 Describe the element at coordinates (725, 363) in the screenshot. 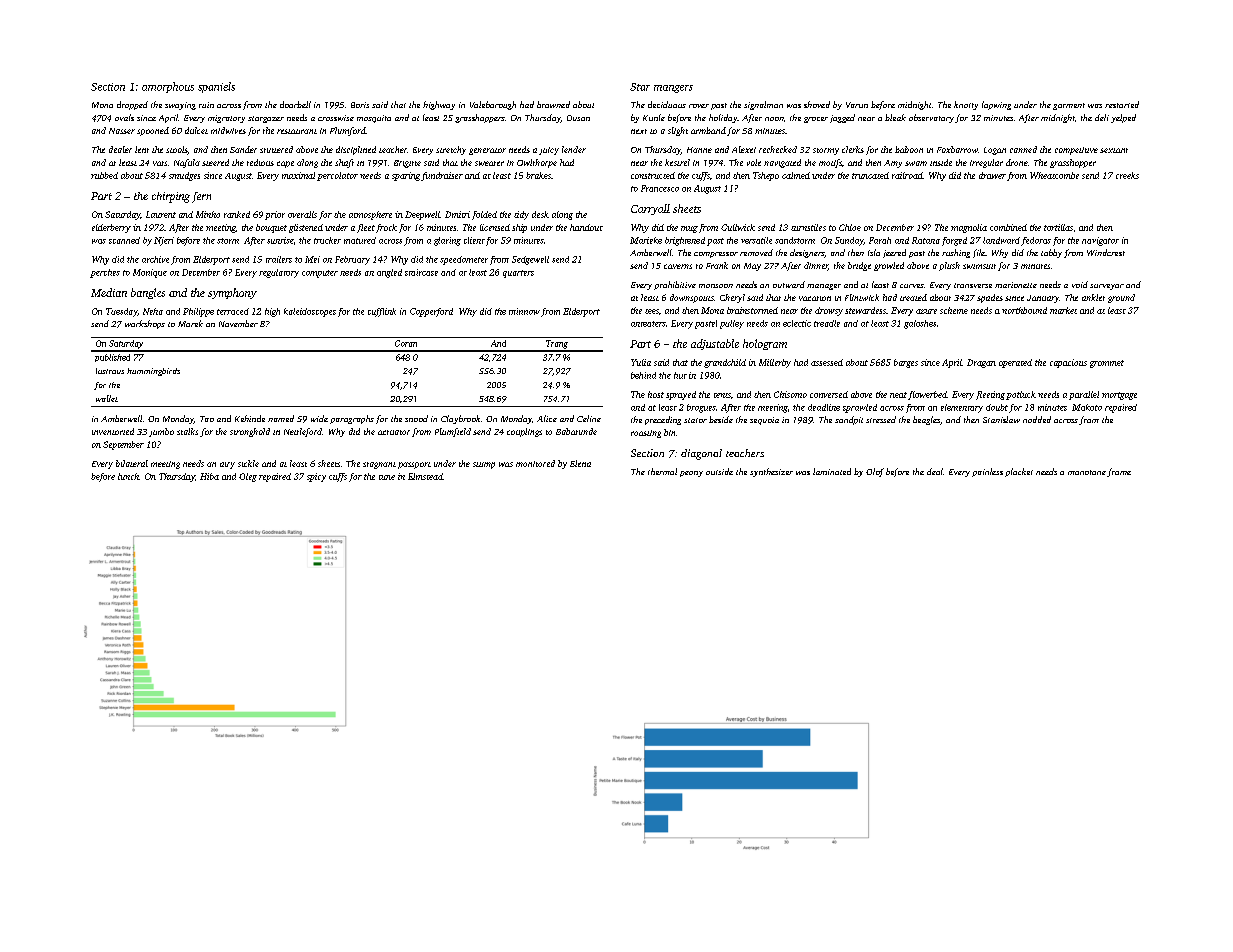

I see `grandchild` at that location.
